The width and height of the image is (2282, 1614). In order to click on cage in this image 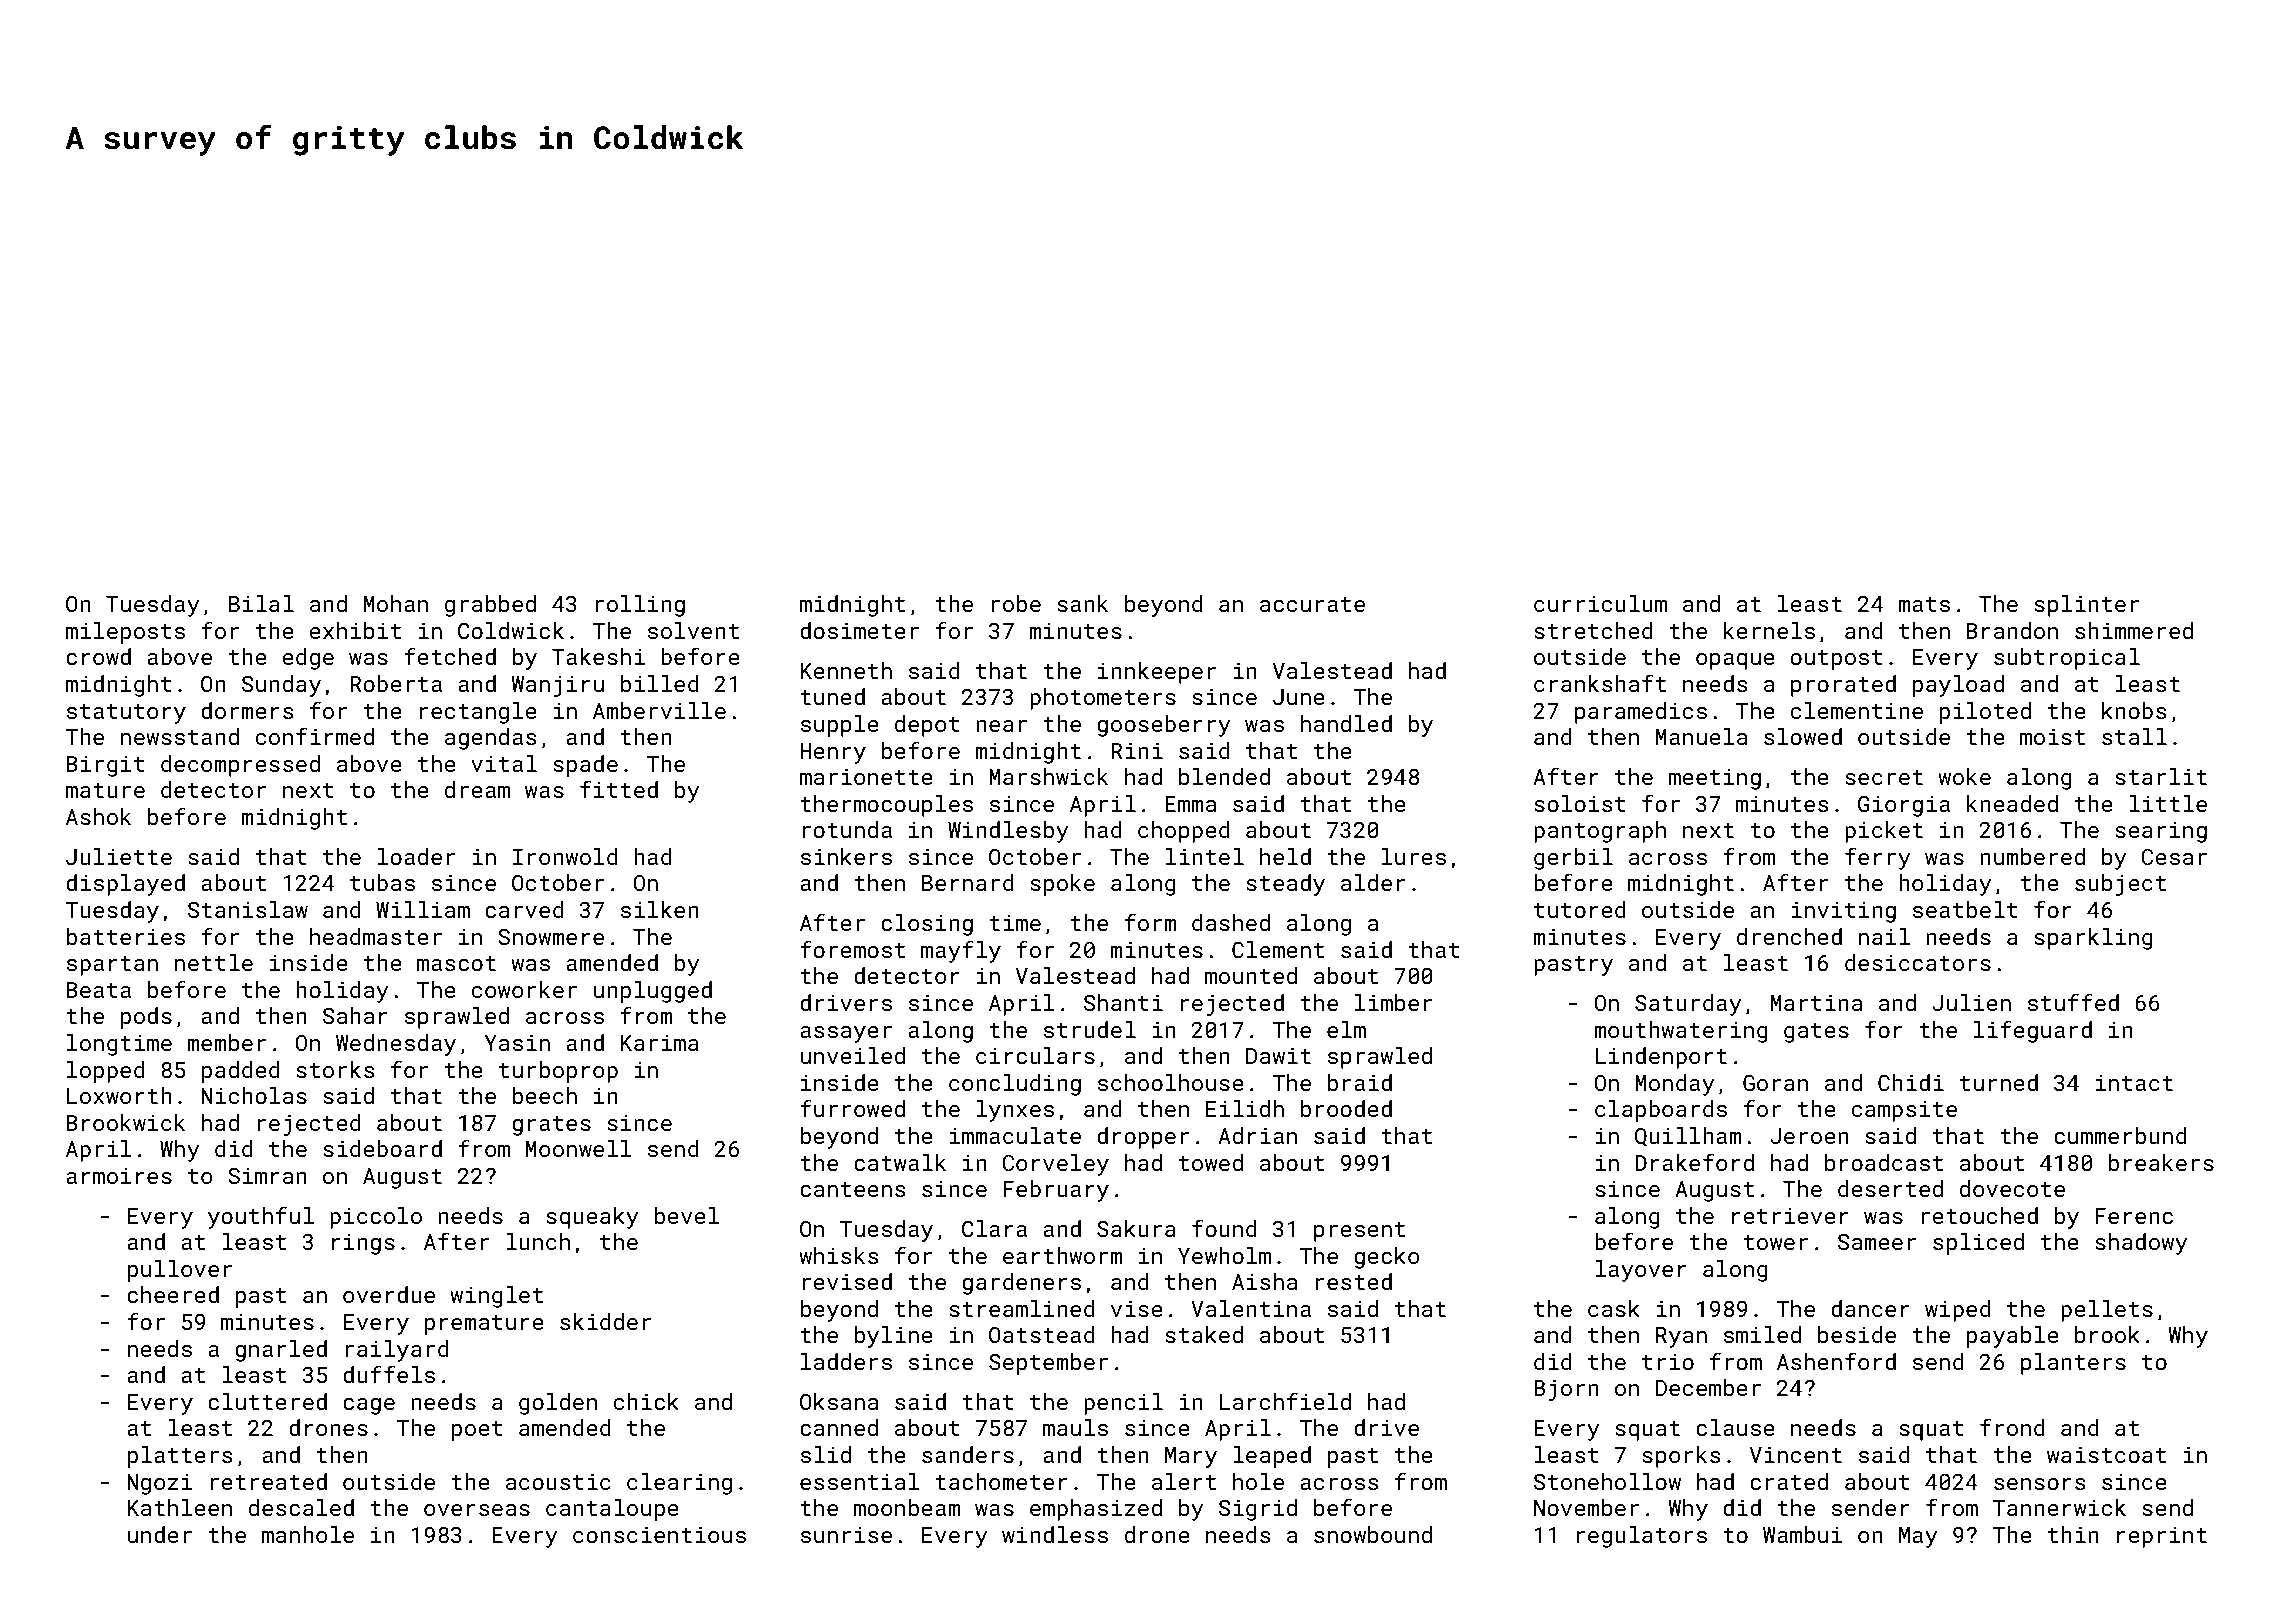, I will do `click(369, 1406)`.
